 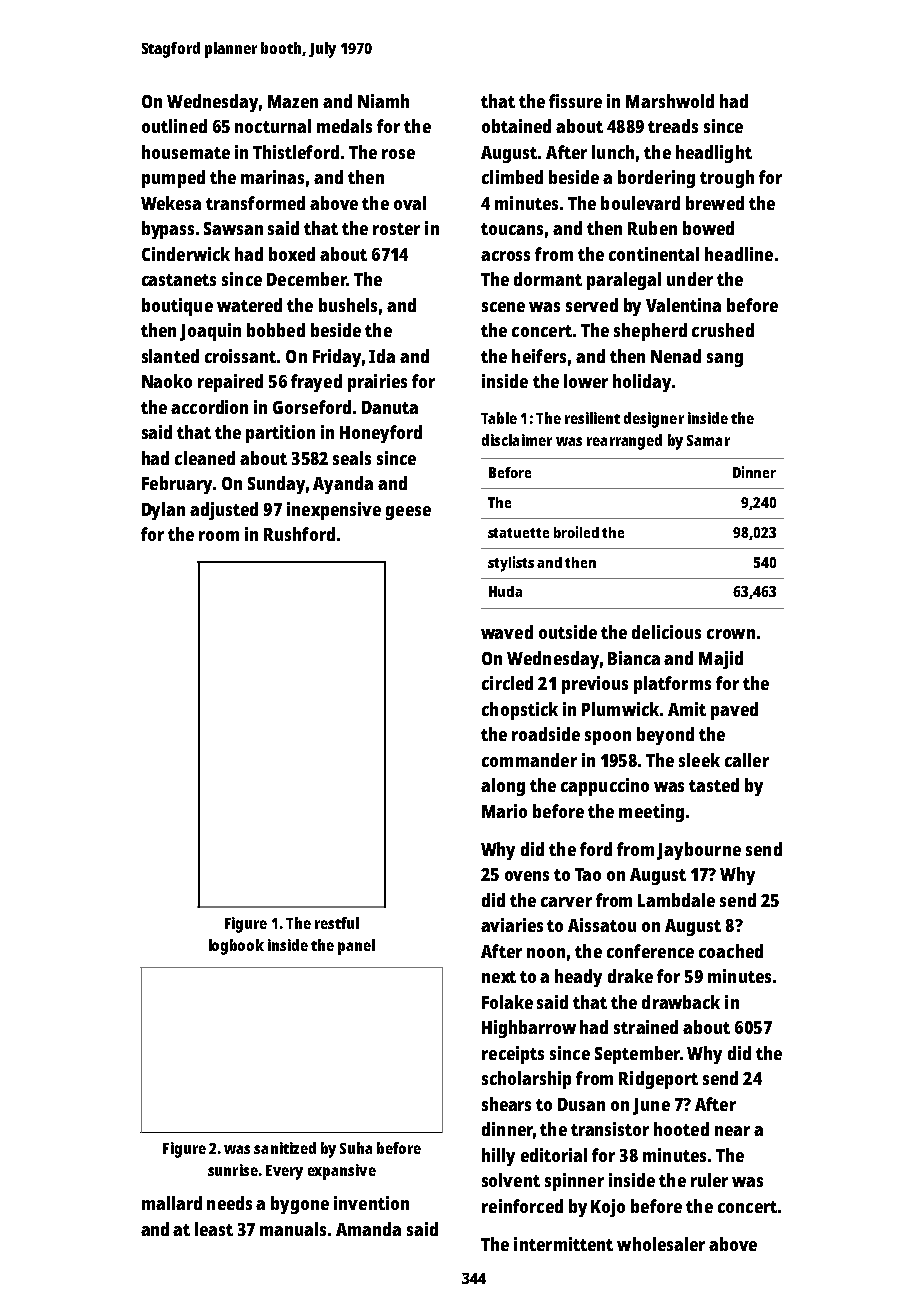 I want to click on accordion, so click(x=209, y=407).
